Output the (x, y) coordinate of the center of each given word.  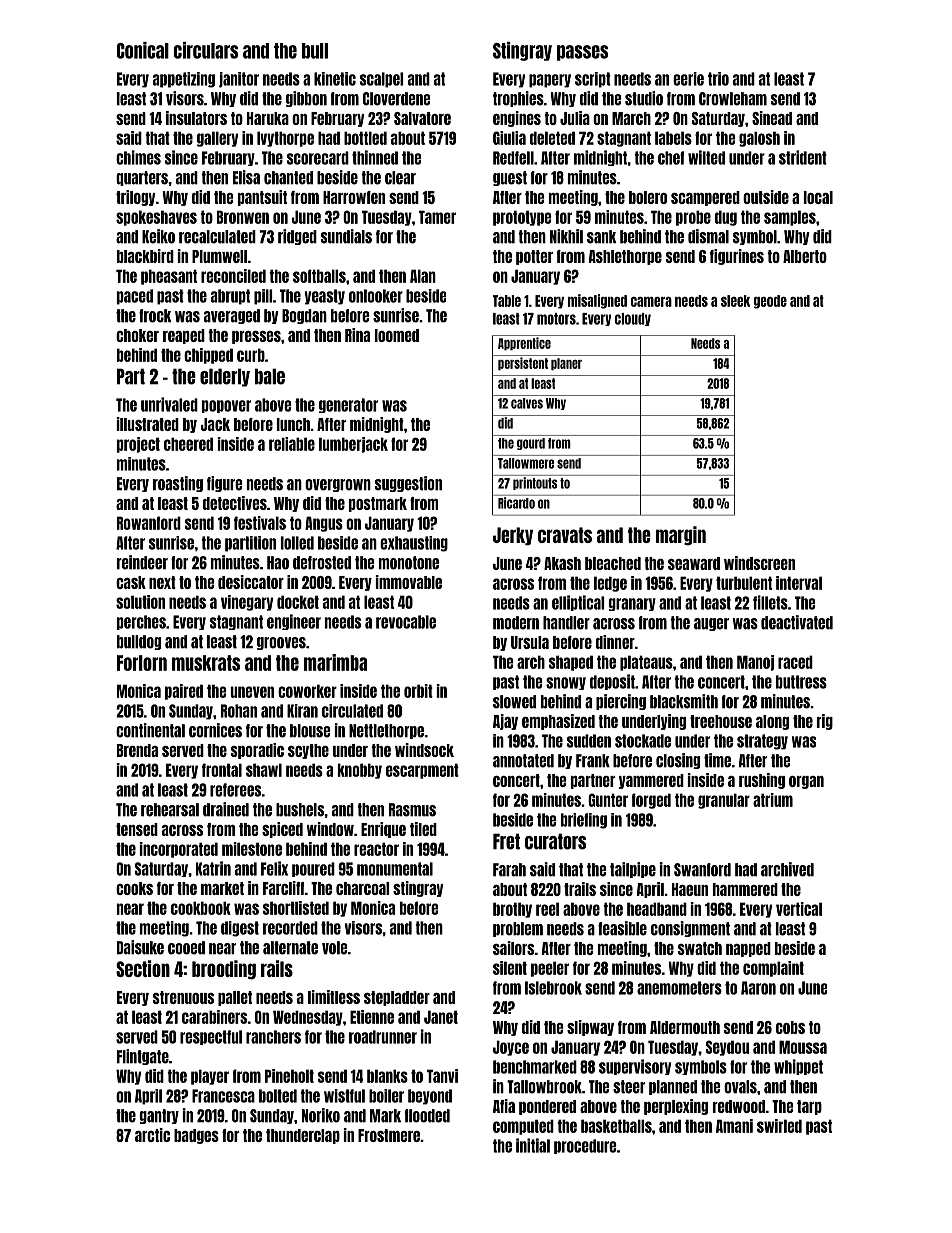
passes (582, 53)
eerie (688, 79)
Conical (143, 50)
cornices (215, 730)
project (138, 445)
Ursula (530, 642)
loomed (397, 335)
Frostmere (389, 1135)
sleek (735, 301)
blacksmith (684, 701)
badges (196, 1136)
